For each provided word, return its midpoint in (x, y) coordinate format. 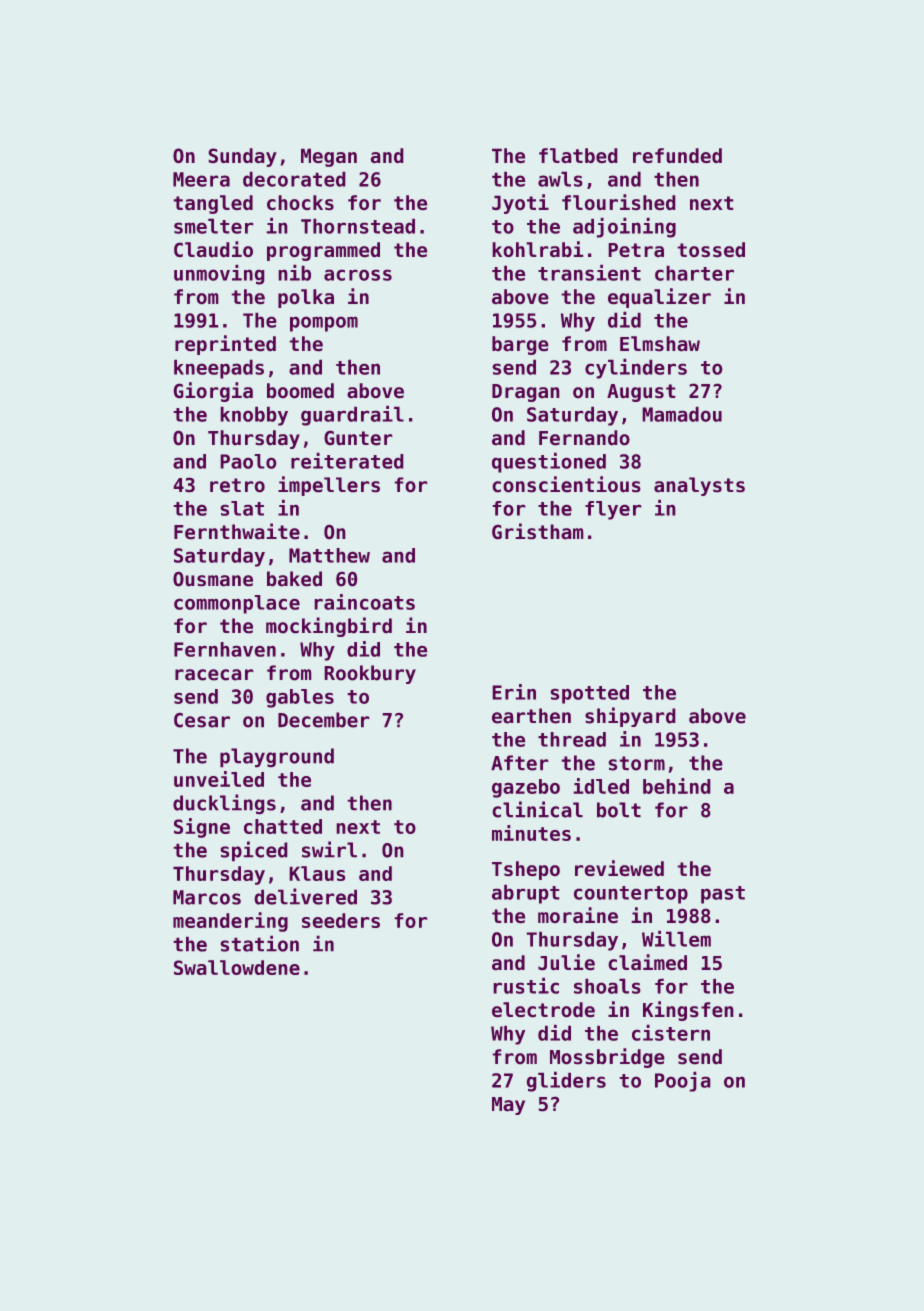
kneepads (219, 369)
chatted (283, 826)
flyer (613, 510)
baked (294, 579)
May (508, 1106)
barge (520, 345)
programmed (323, 251)
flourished (619, 202)
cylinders (636, 368)
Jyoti (520, 204)
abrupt (526, 894)
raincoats (364, 602)
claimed (647, 962)
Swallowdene (237, 967)
